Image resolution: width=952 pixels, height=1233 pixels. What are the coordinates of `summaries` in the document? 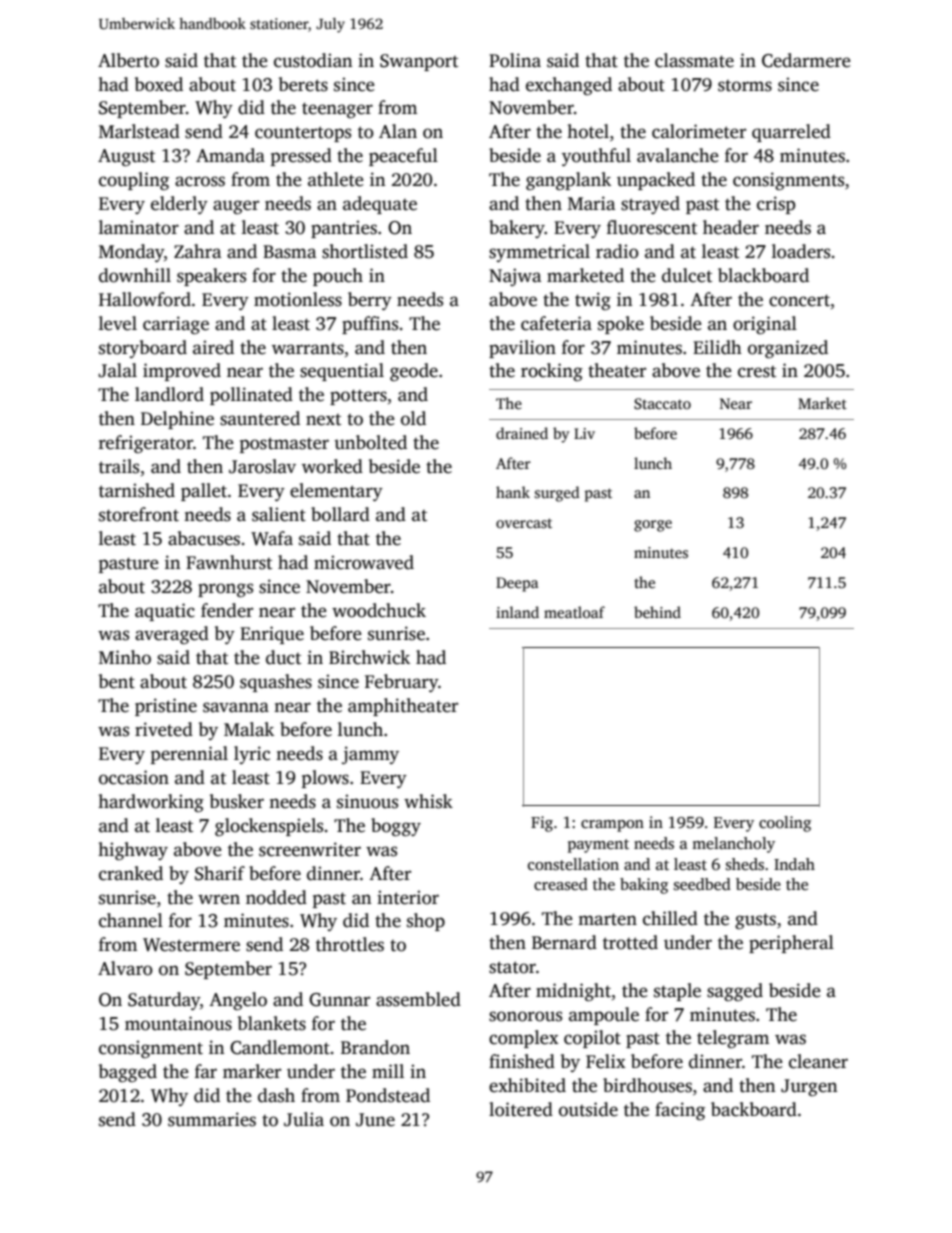 It's located at (212, 1119).
